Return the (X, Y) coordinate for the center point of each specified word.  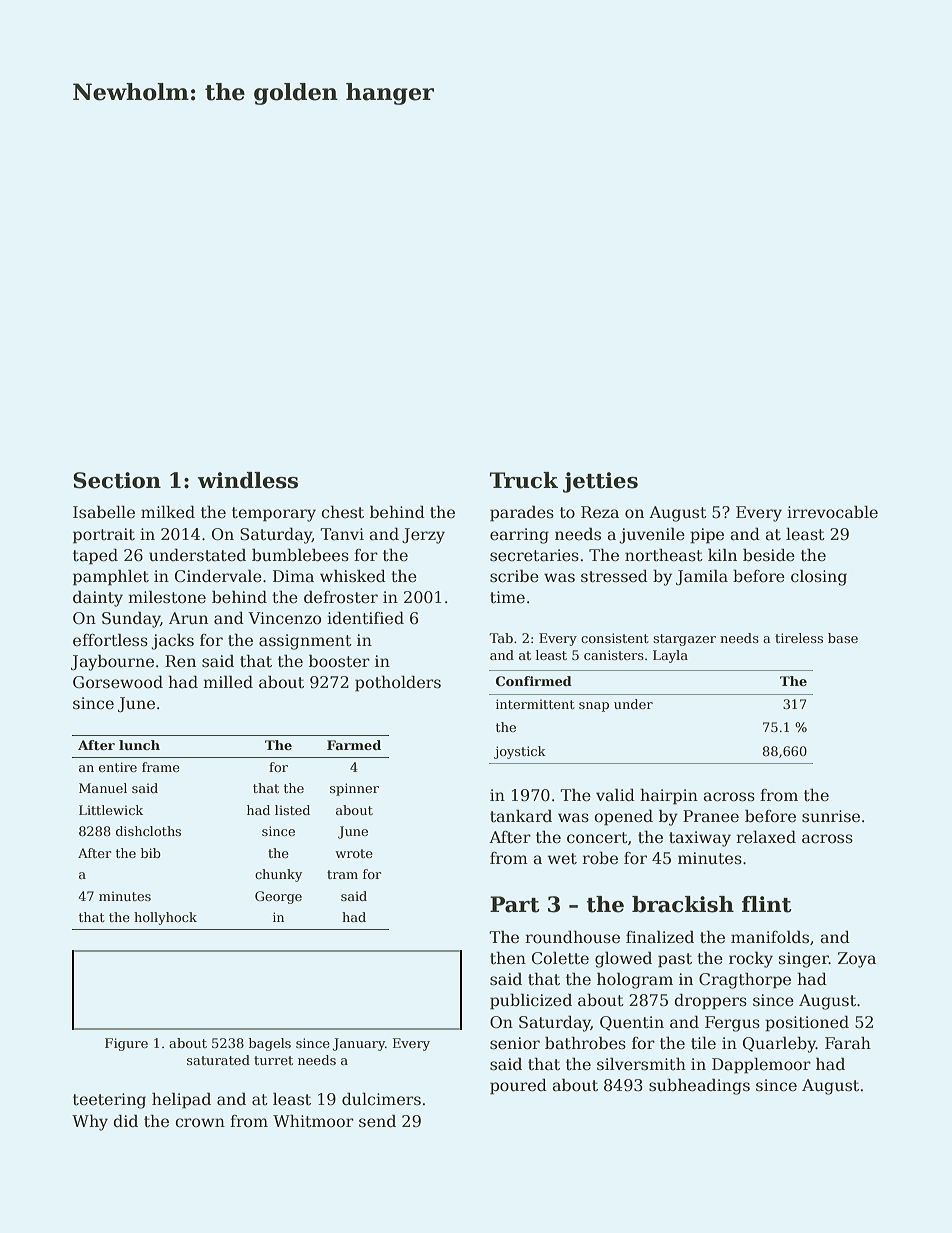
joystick (520, 752)
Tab (501, 638)
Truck (524, 480)
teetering (109, 1101)
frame (161, 767)
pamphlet (111, 577)
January (359, 1044)
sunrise (831, 816)
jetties (600, 482)
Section (117, 480)
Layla (670, 656)
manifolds (770, 937)
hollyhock (165, 918)
